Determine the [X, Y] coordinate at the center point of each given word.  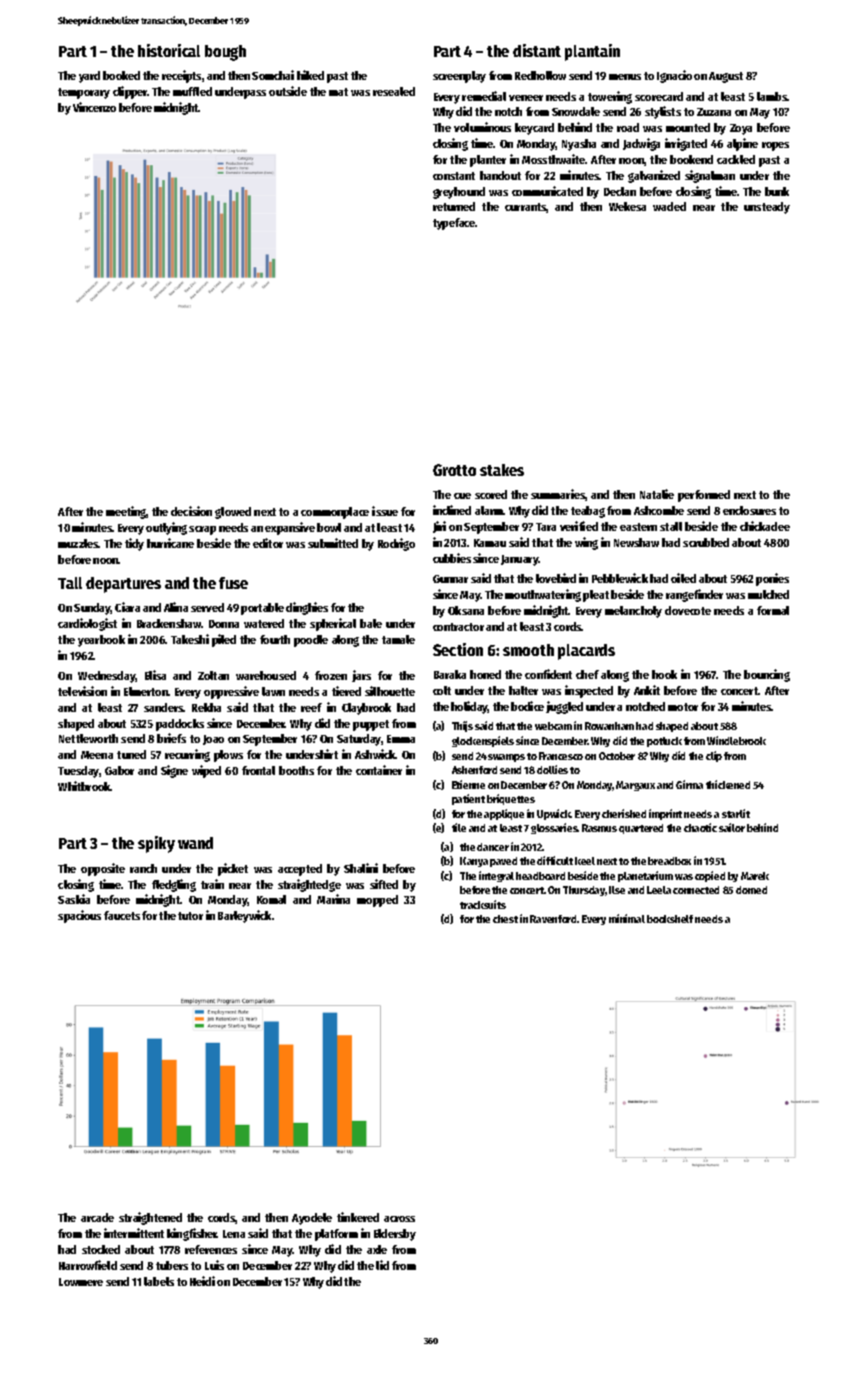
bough [225, 53]
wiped [206, 771]
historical [169, 50]
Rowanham [609, 726]
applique [504, 814]
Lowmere [81, 1282]
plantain [592, 52]
